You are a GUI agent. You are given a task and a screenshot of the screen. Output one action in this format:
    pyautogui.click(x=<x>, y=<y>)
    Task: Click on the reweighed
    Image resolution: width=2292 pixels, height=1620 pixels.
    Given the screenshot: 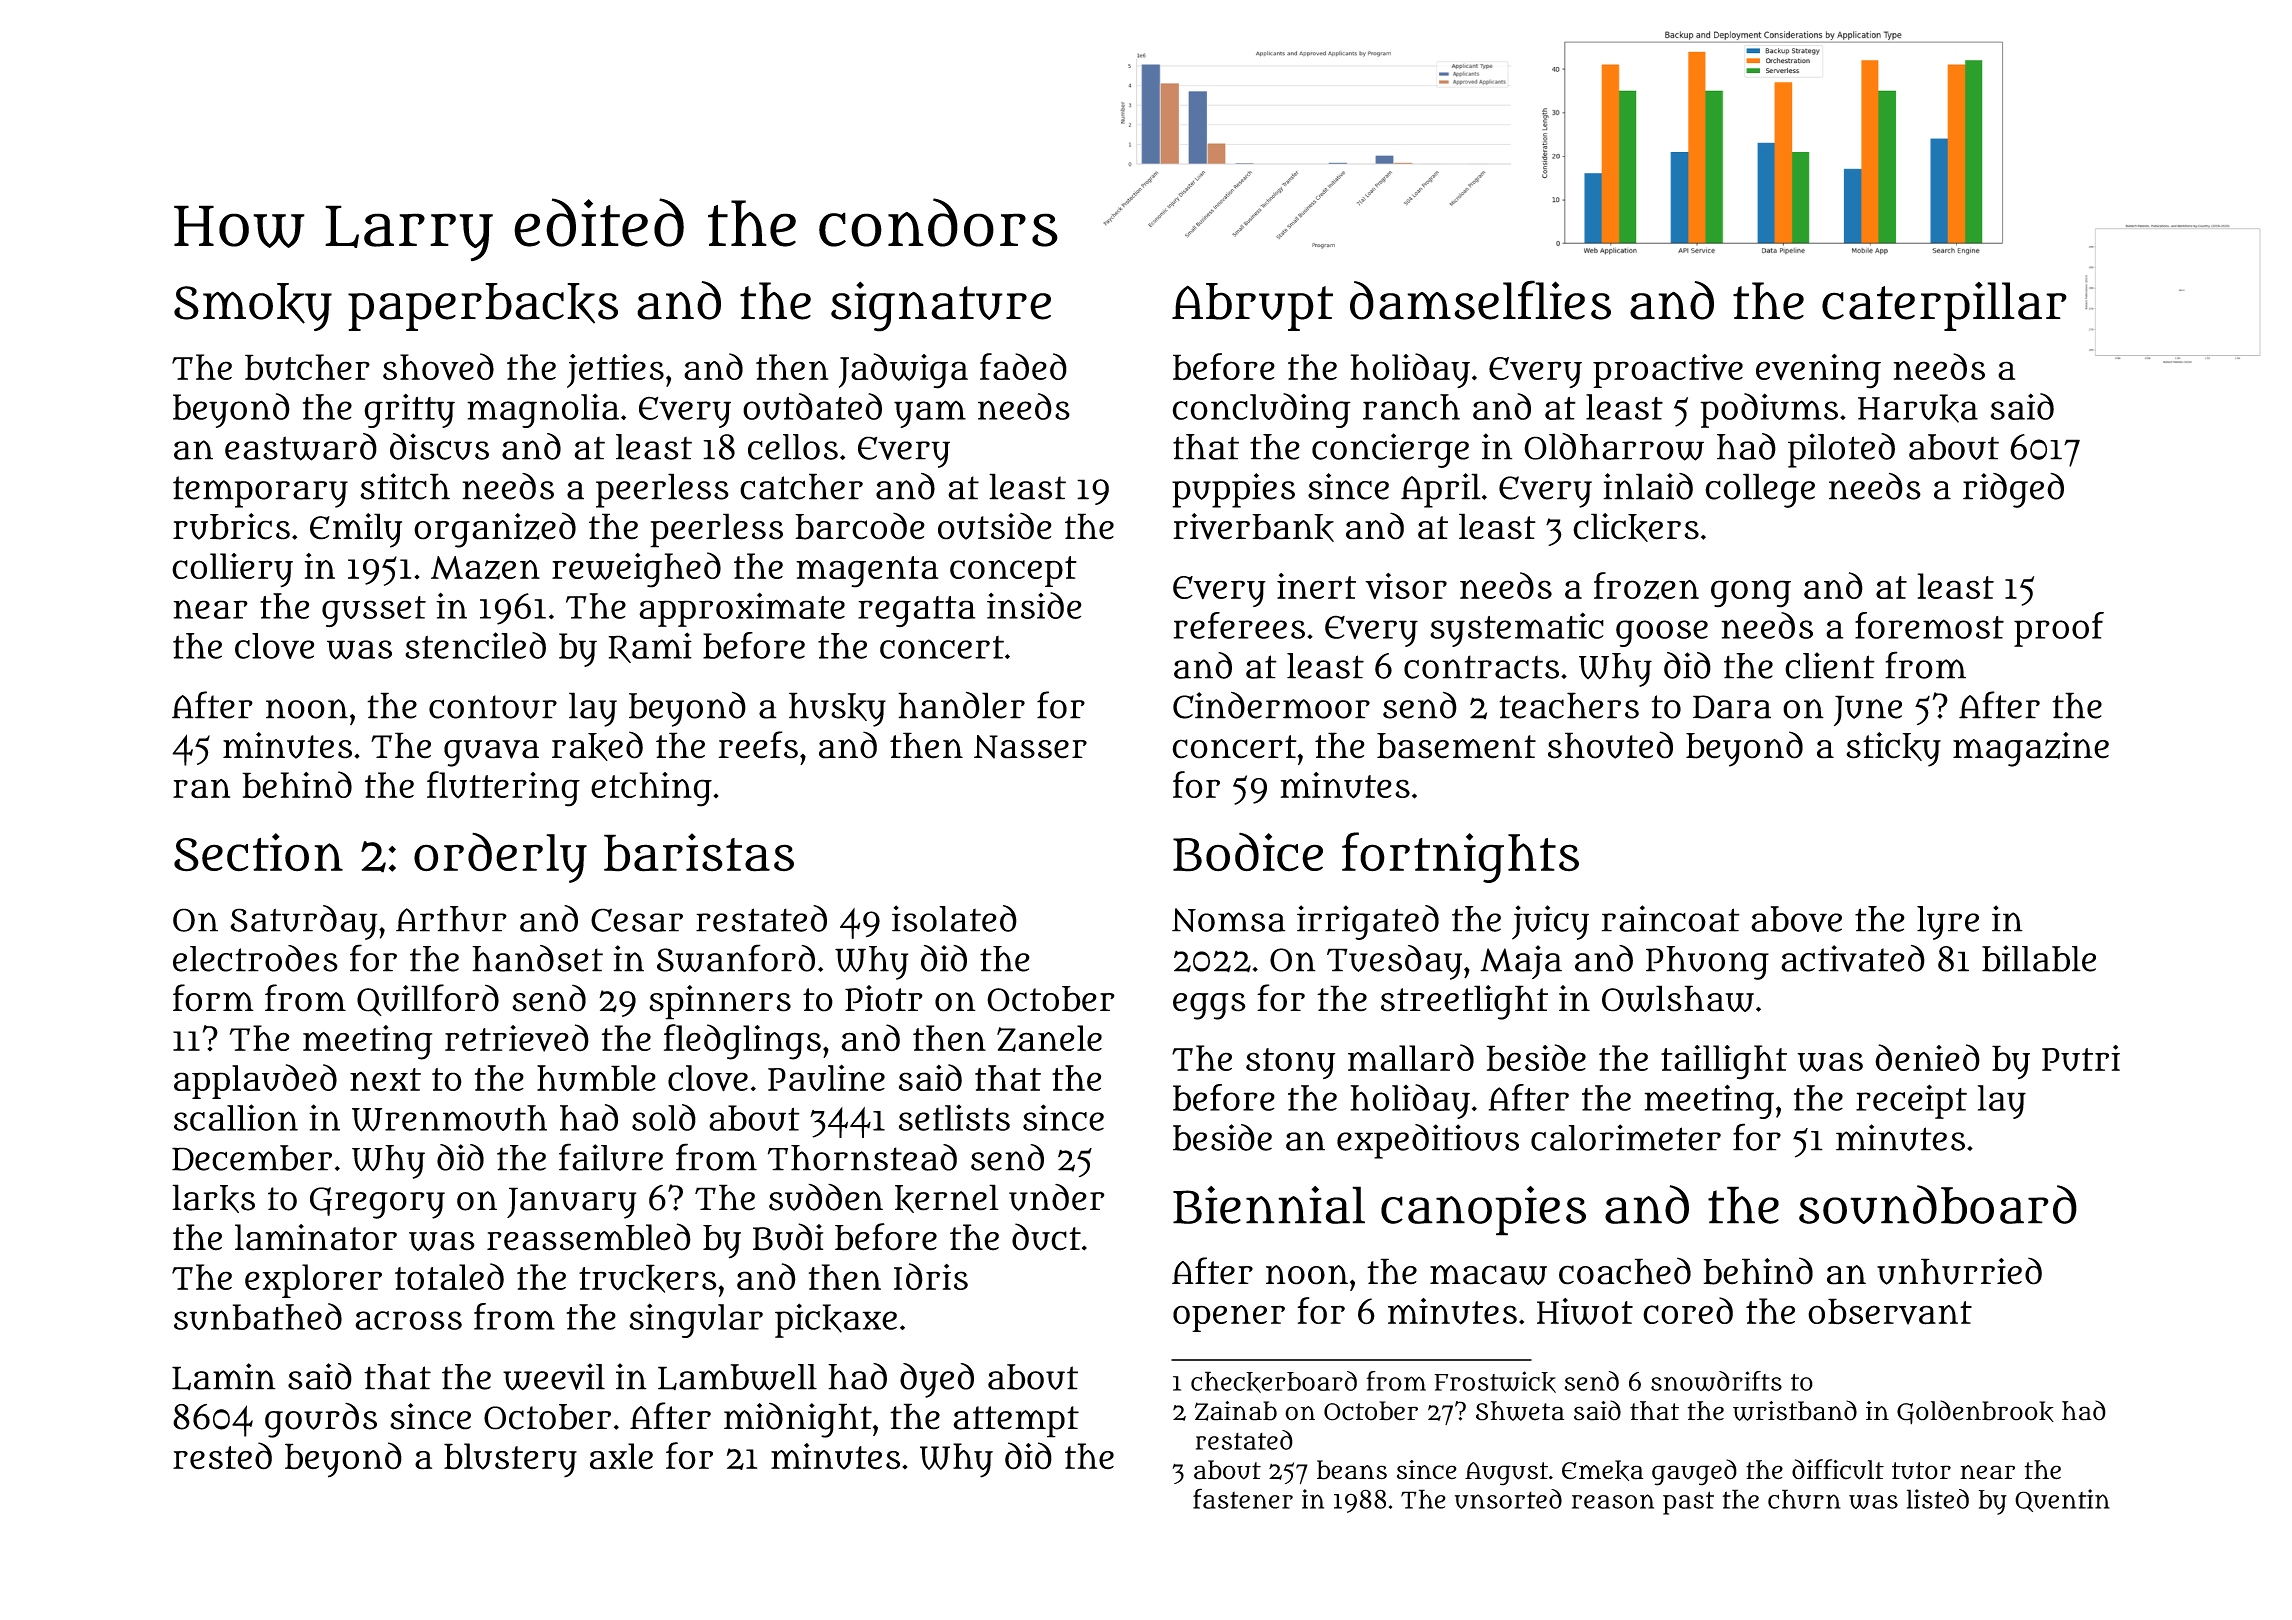 What is the action you would take?
    pyautogui.click(x=636, y=570)
